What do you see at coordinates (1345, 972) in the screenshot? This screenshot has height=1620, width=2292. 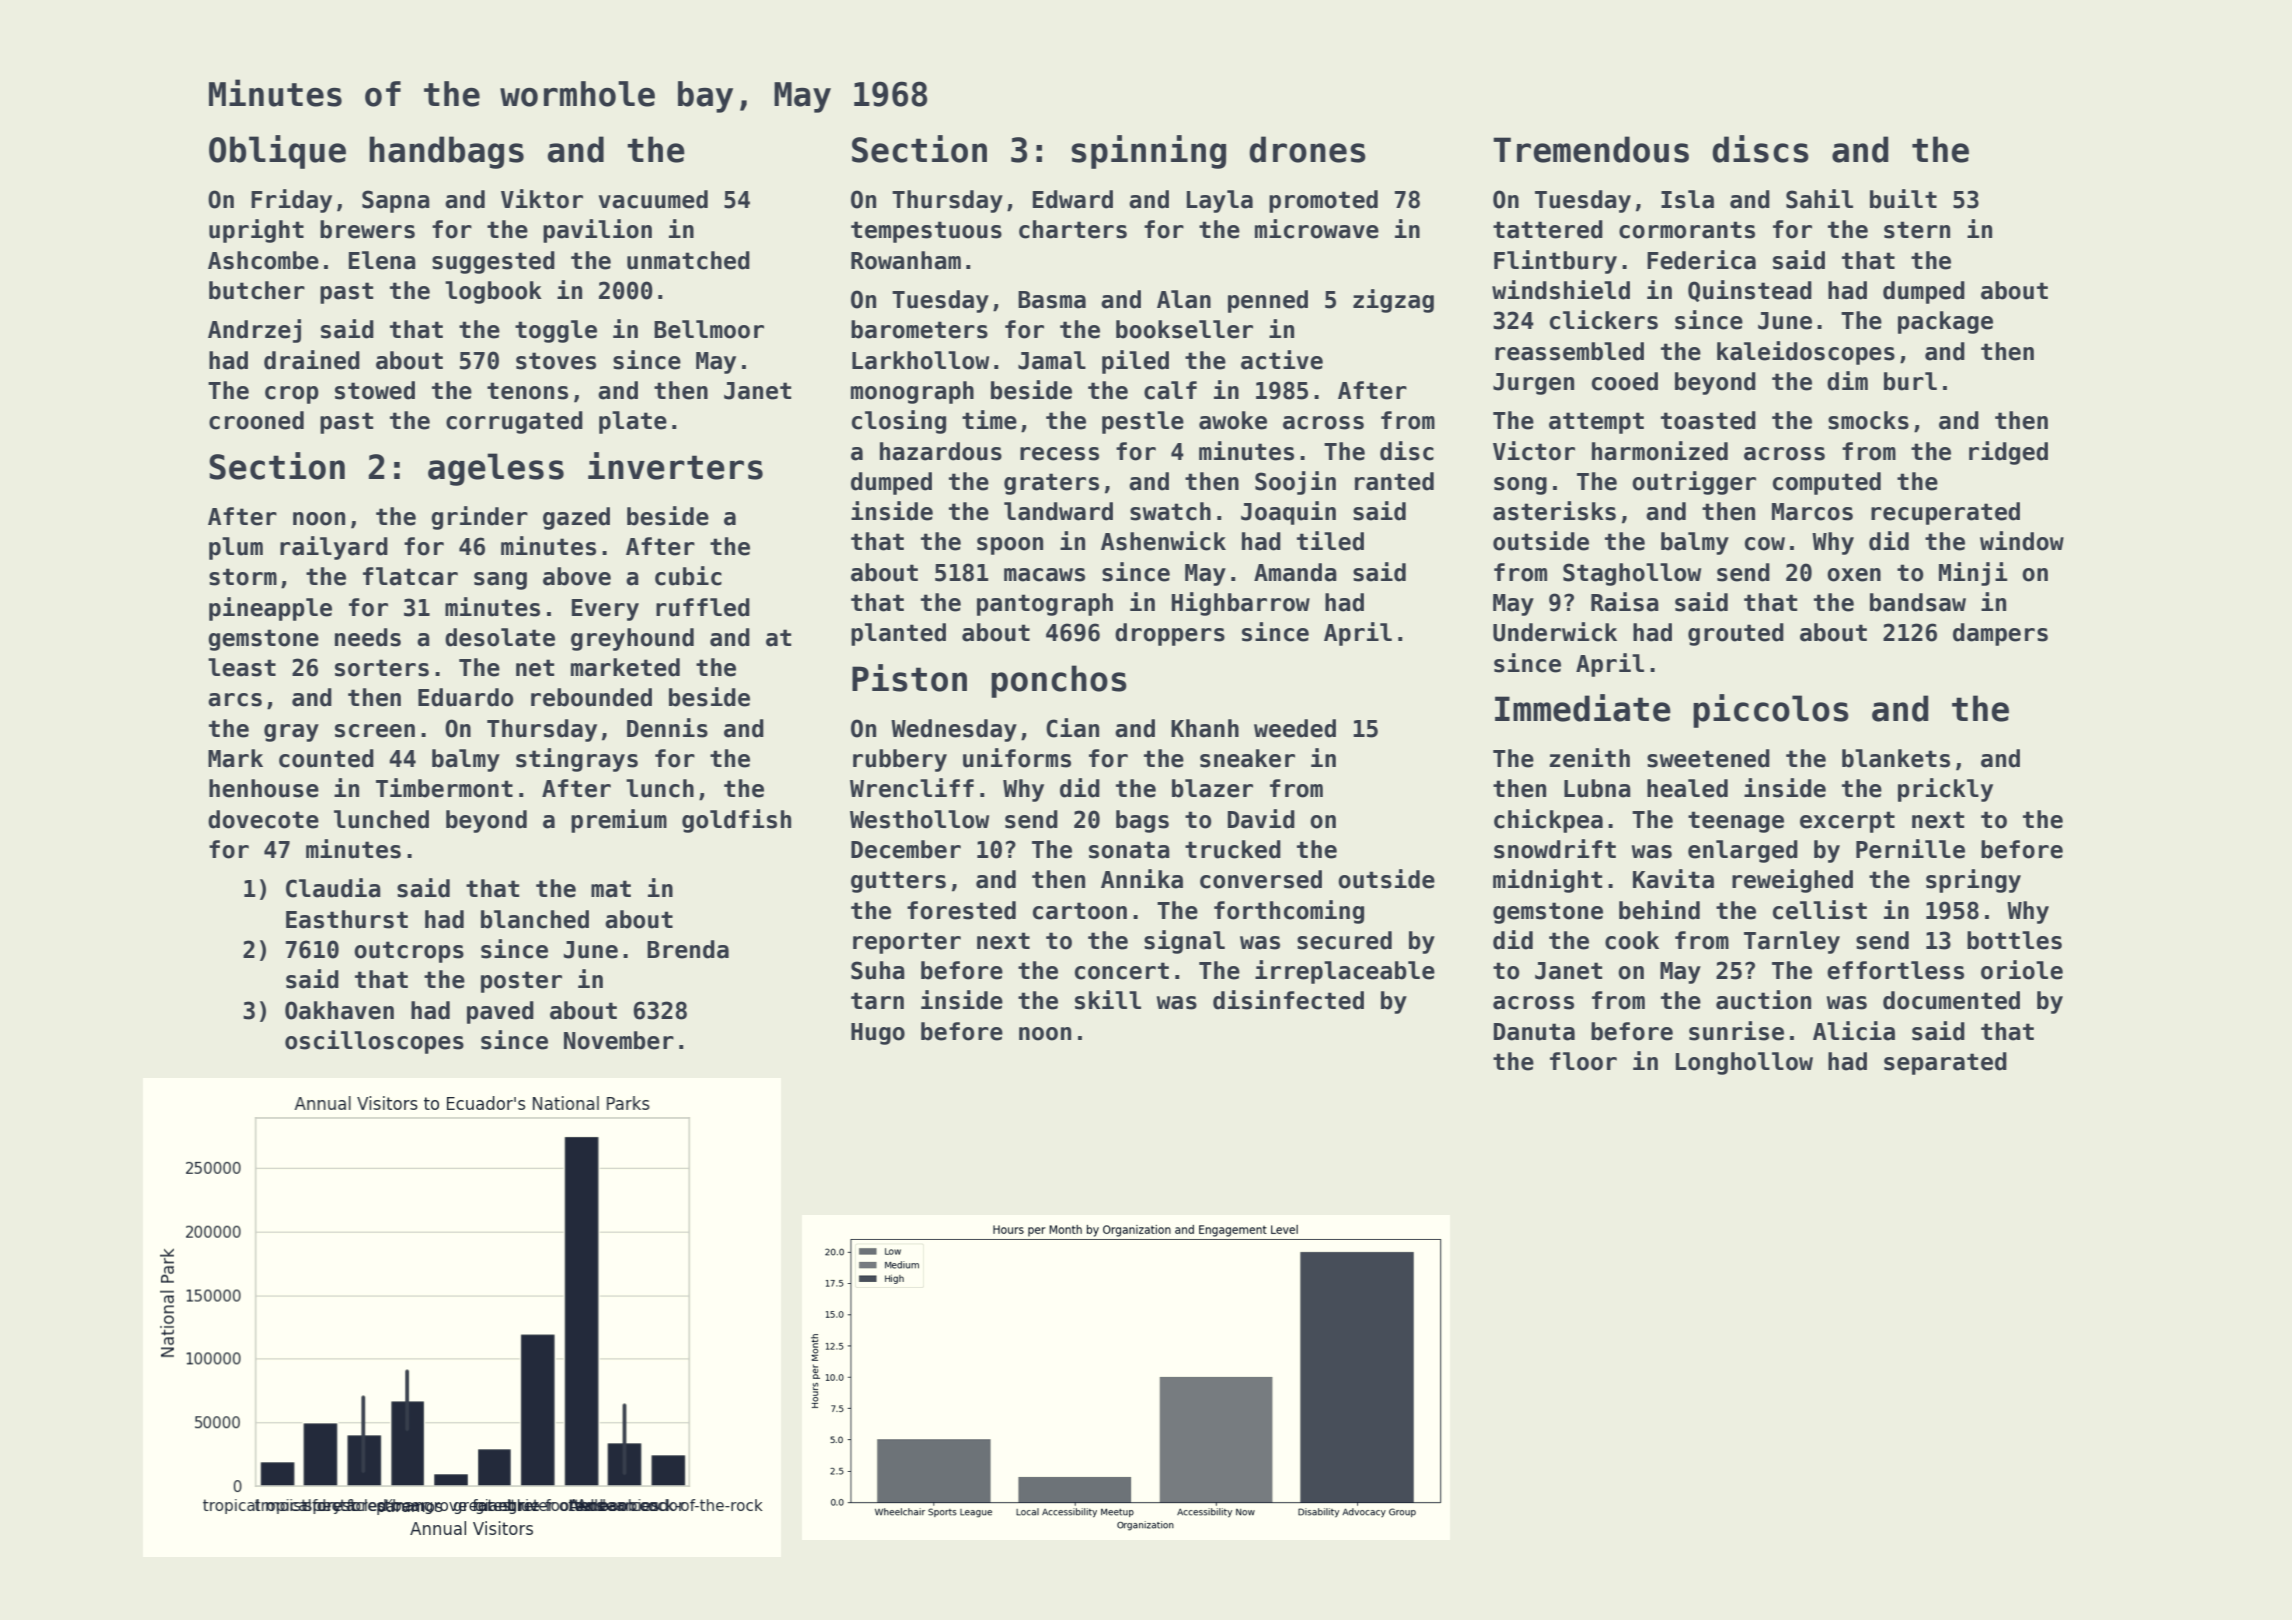 I see `irreplaceable` at bounding box center [1345, 972].
